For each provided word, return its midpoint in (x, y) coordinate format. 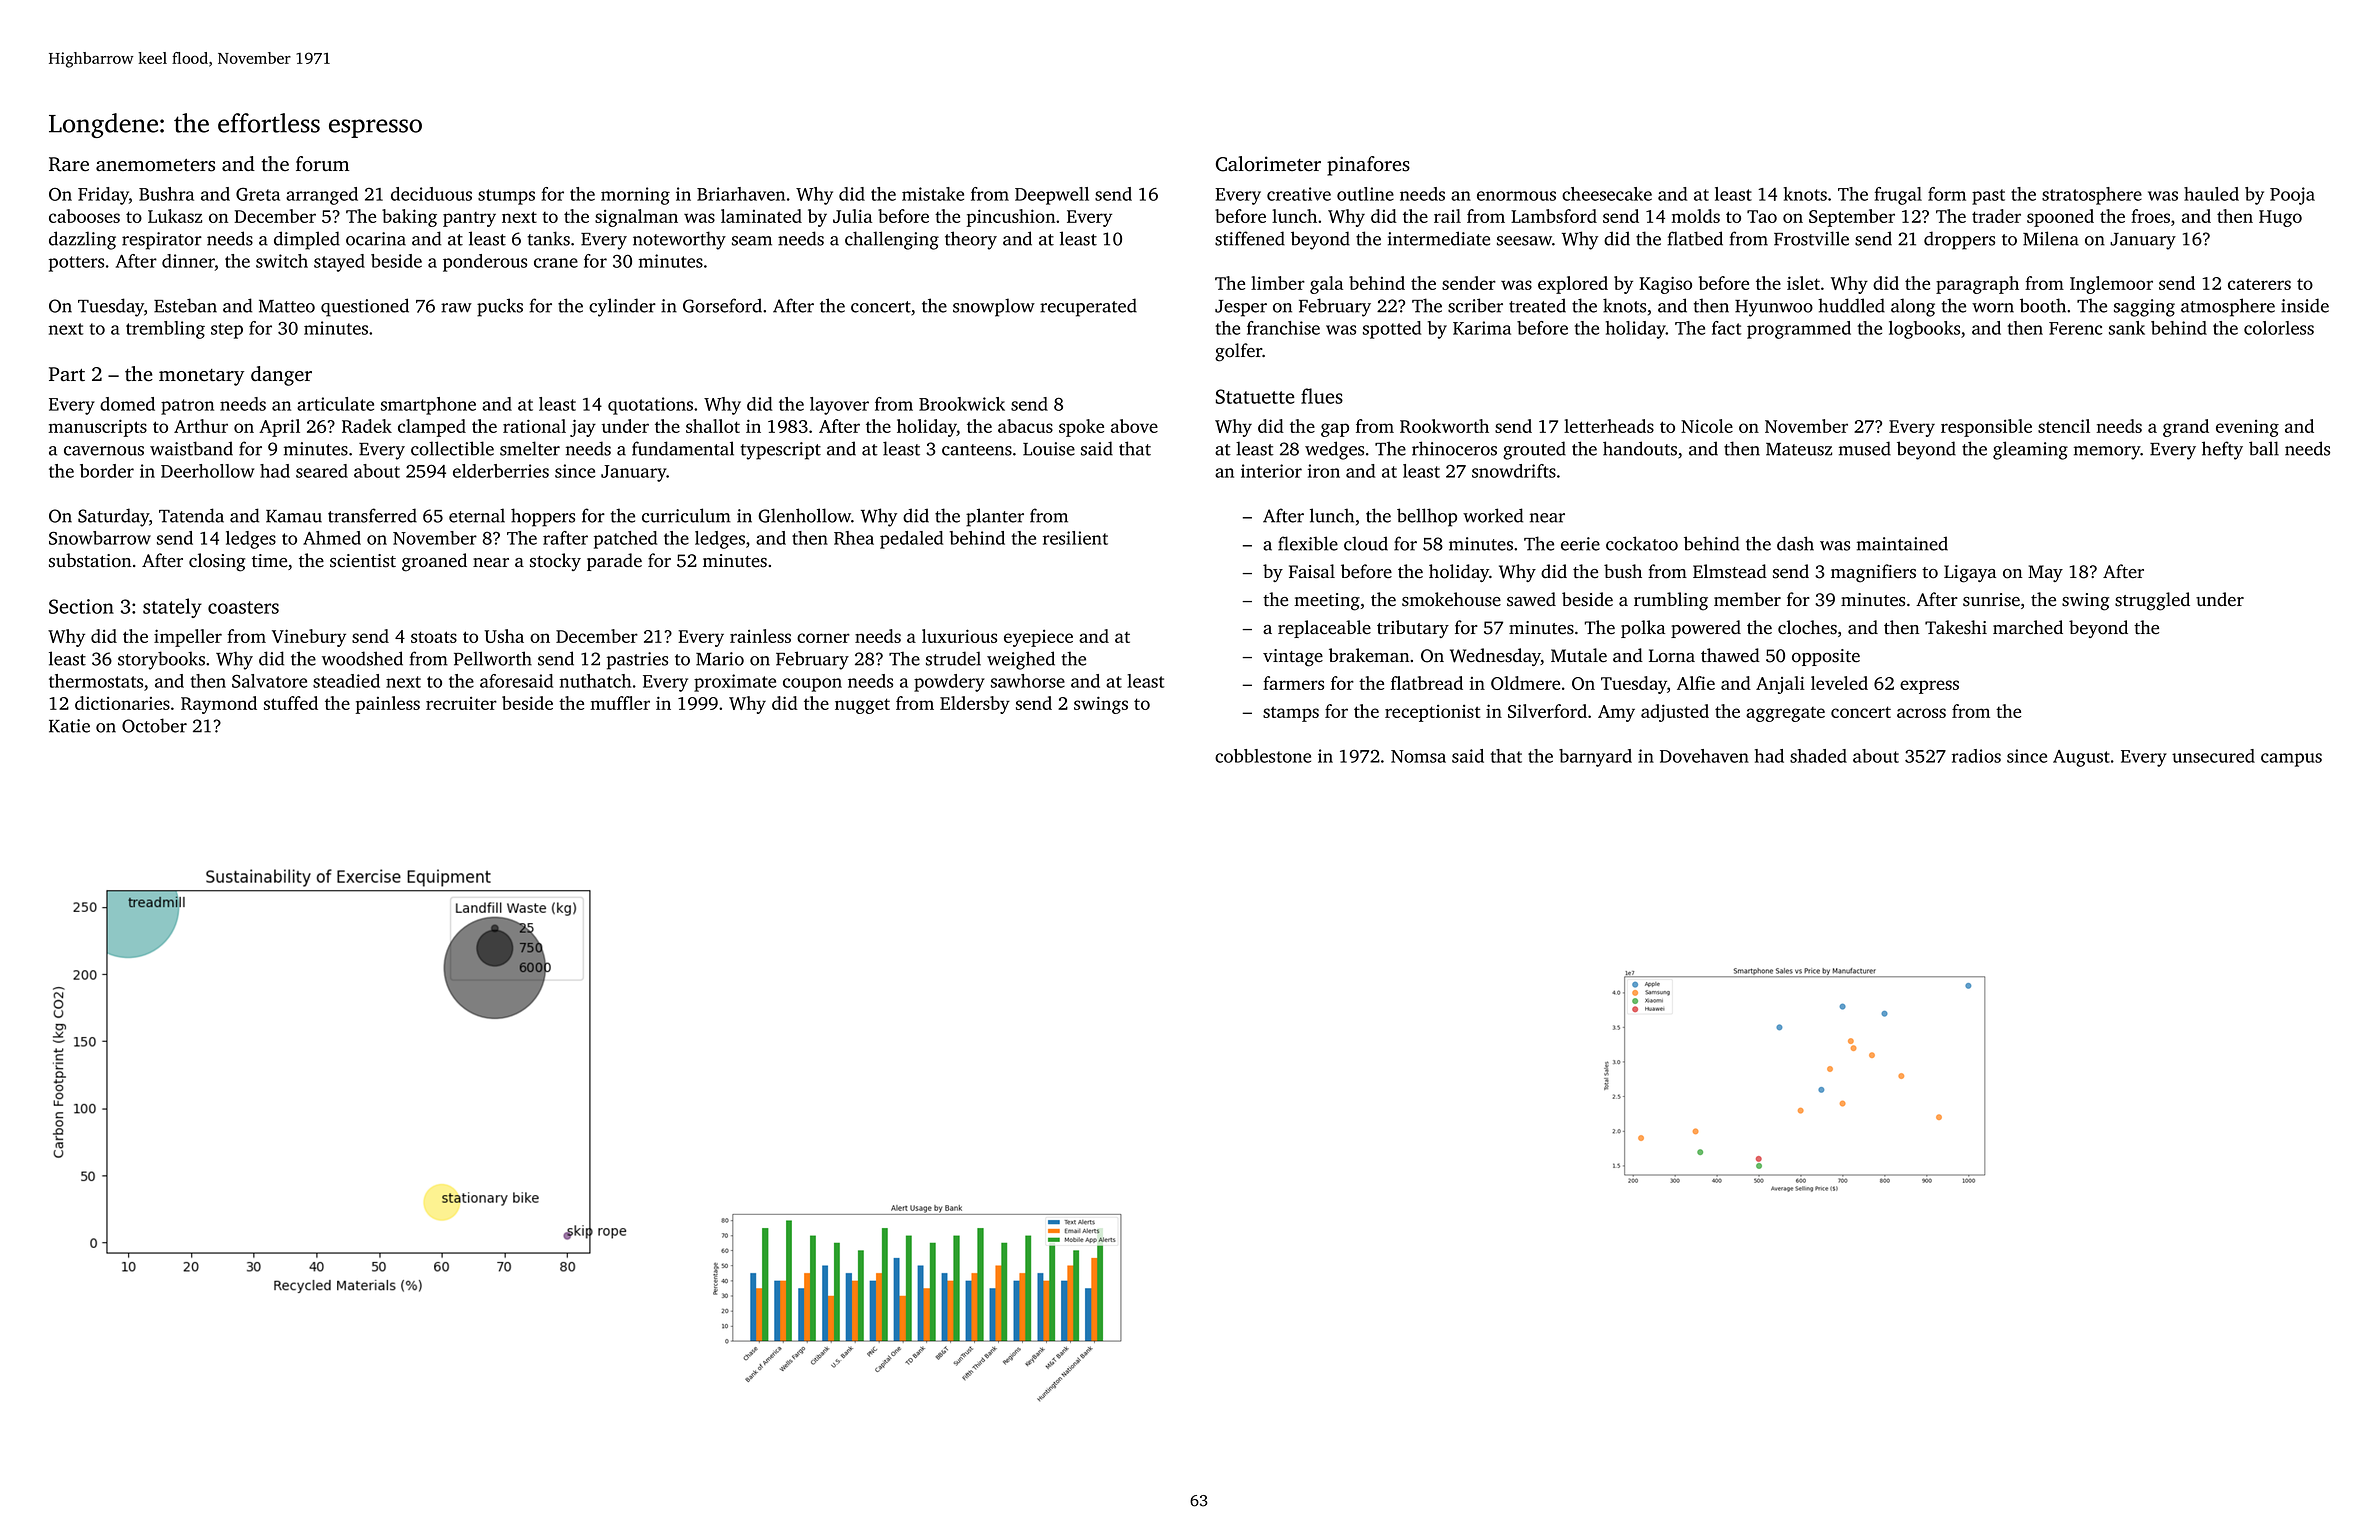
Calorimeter (1268, 164)
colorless (2279, 328)
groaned (434, 562)
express (1929, 687)
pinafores (1368, 166)
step (227, 331)
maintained (1902, 543)
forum (322, 164)
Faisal (1312, 571)
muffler (620, 703)
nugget (862, 706)
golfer (1238, 352)
